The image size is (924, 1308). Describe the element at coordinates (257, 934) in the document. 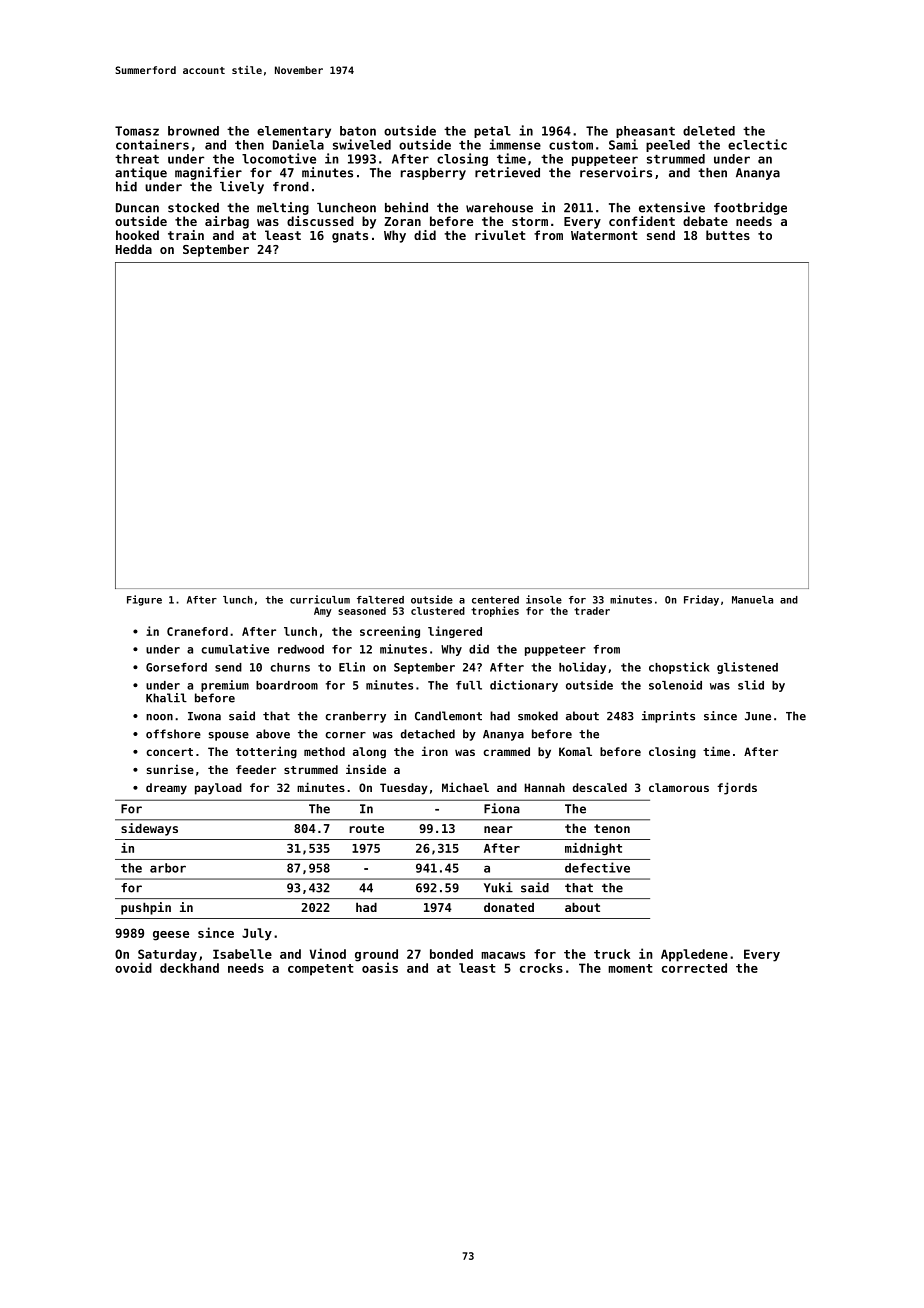

I see `July` at that location.
